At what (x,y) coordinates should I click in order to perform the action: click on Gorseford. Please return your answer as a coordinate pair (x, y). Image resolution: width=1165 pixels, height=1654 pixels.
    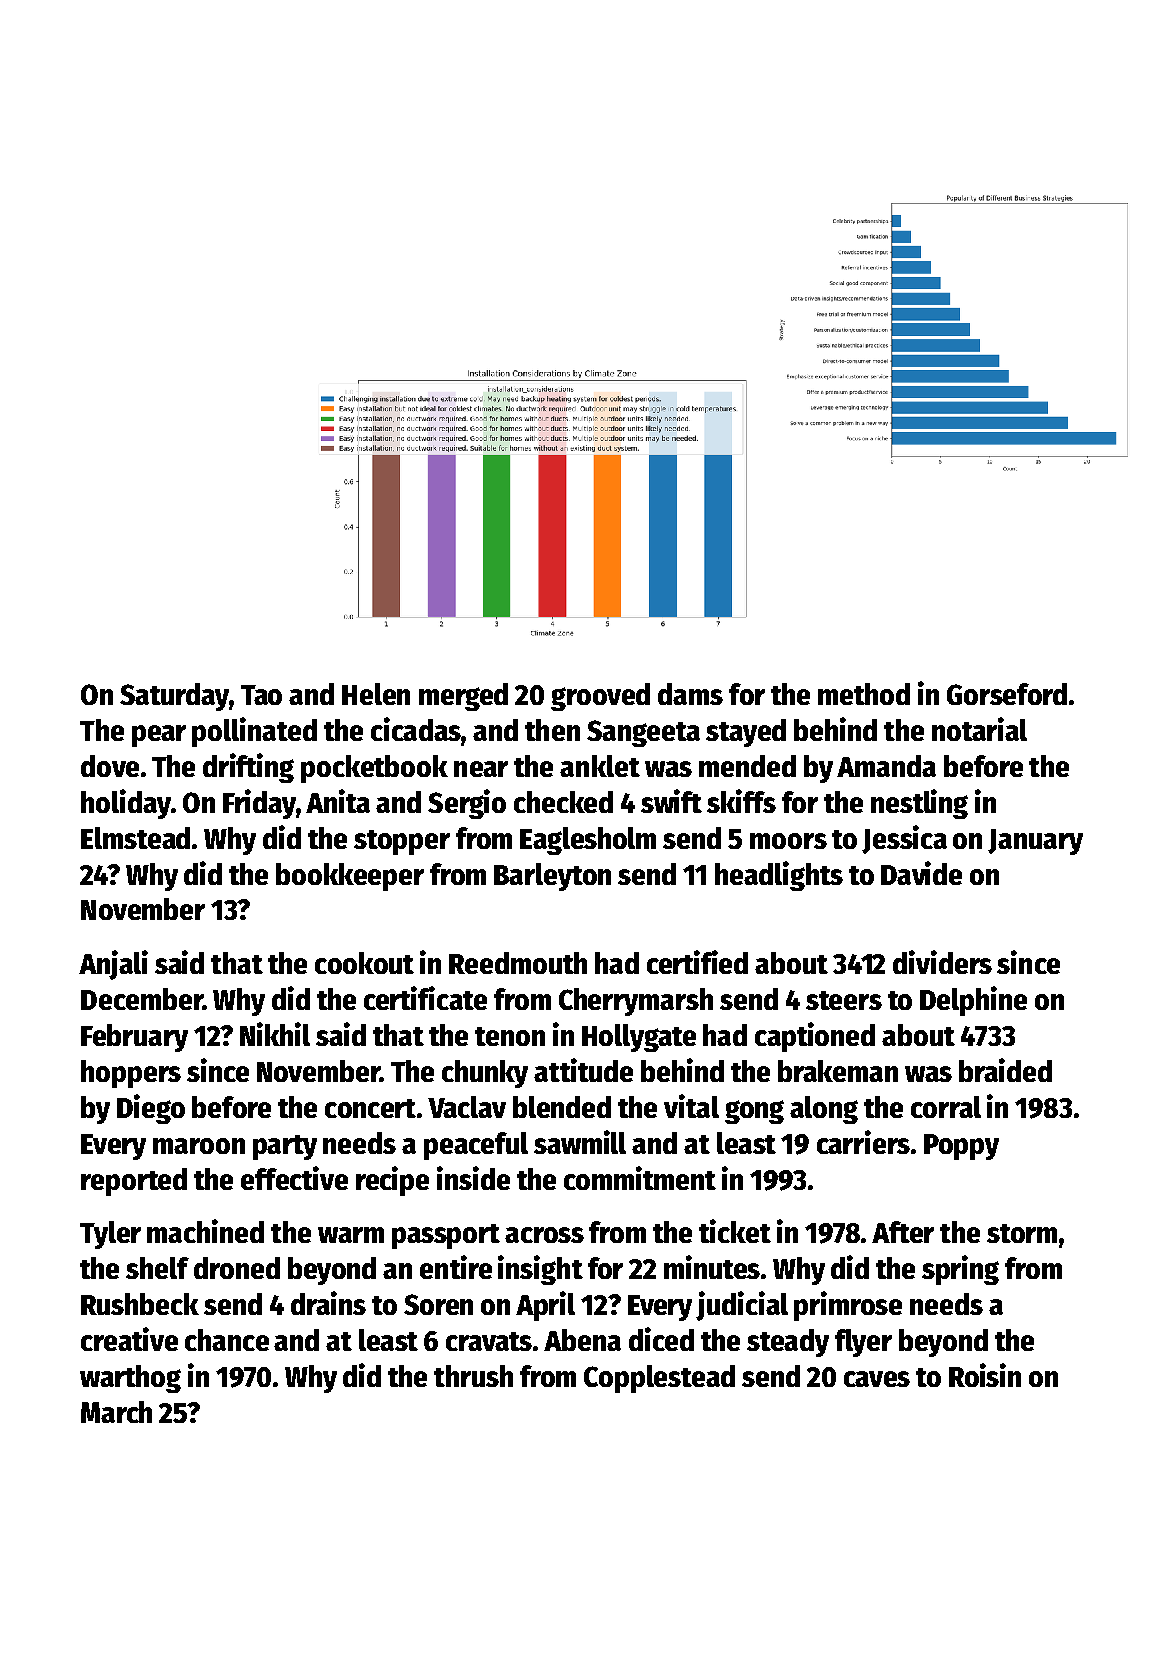
    Looking at the image, I should click on (1007, 694).
